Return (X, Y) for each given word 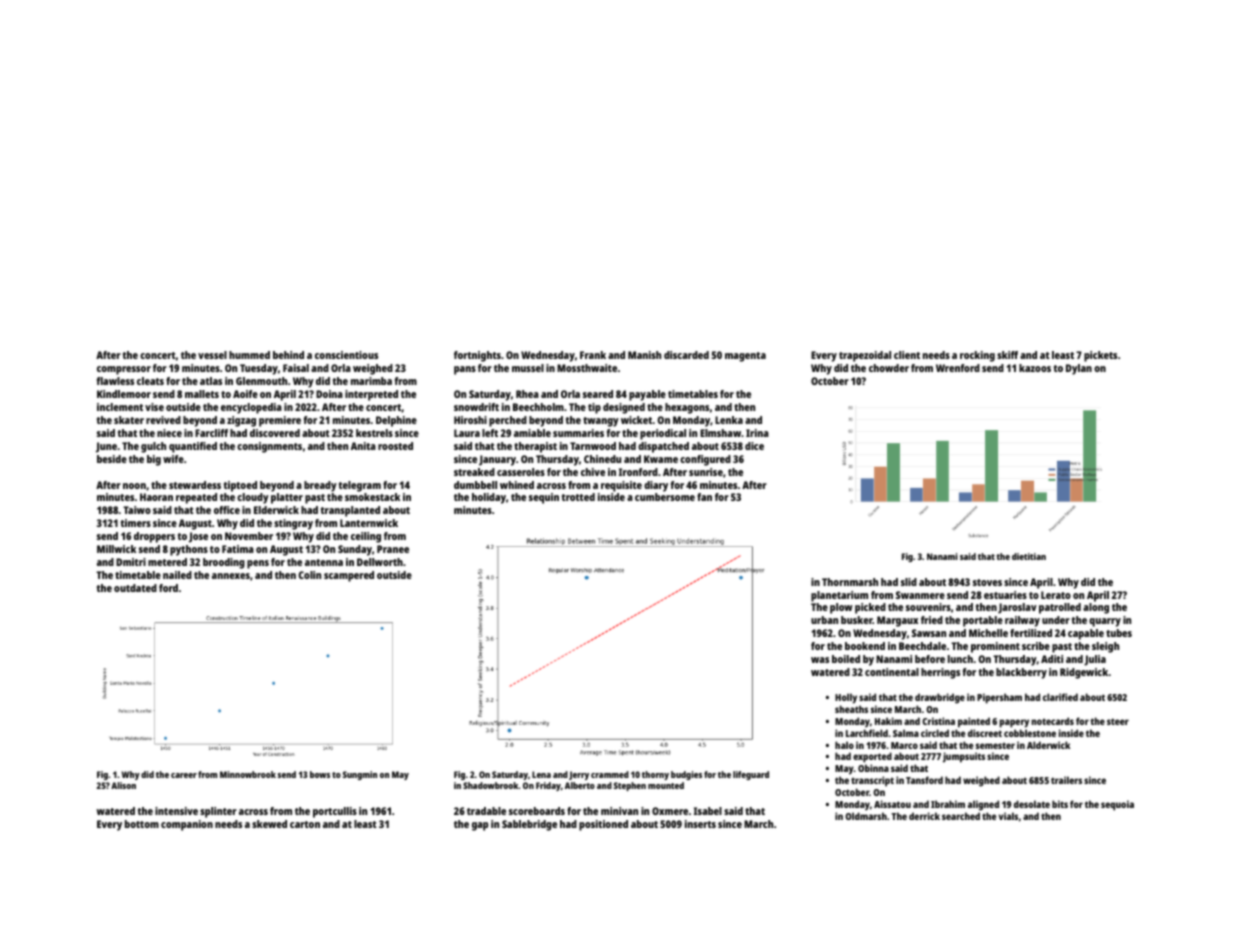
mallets (202, 394)
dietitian (1029, 556)
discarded (686, 355)
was (820, 660)
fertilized (1031, 633)
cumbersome (665, 497)
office (227, 510)
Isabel (708, 811)
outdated (135, 588)
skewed (269, 824)
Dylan (1079, 369)
